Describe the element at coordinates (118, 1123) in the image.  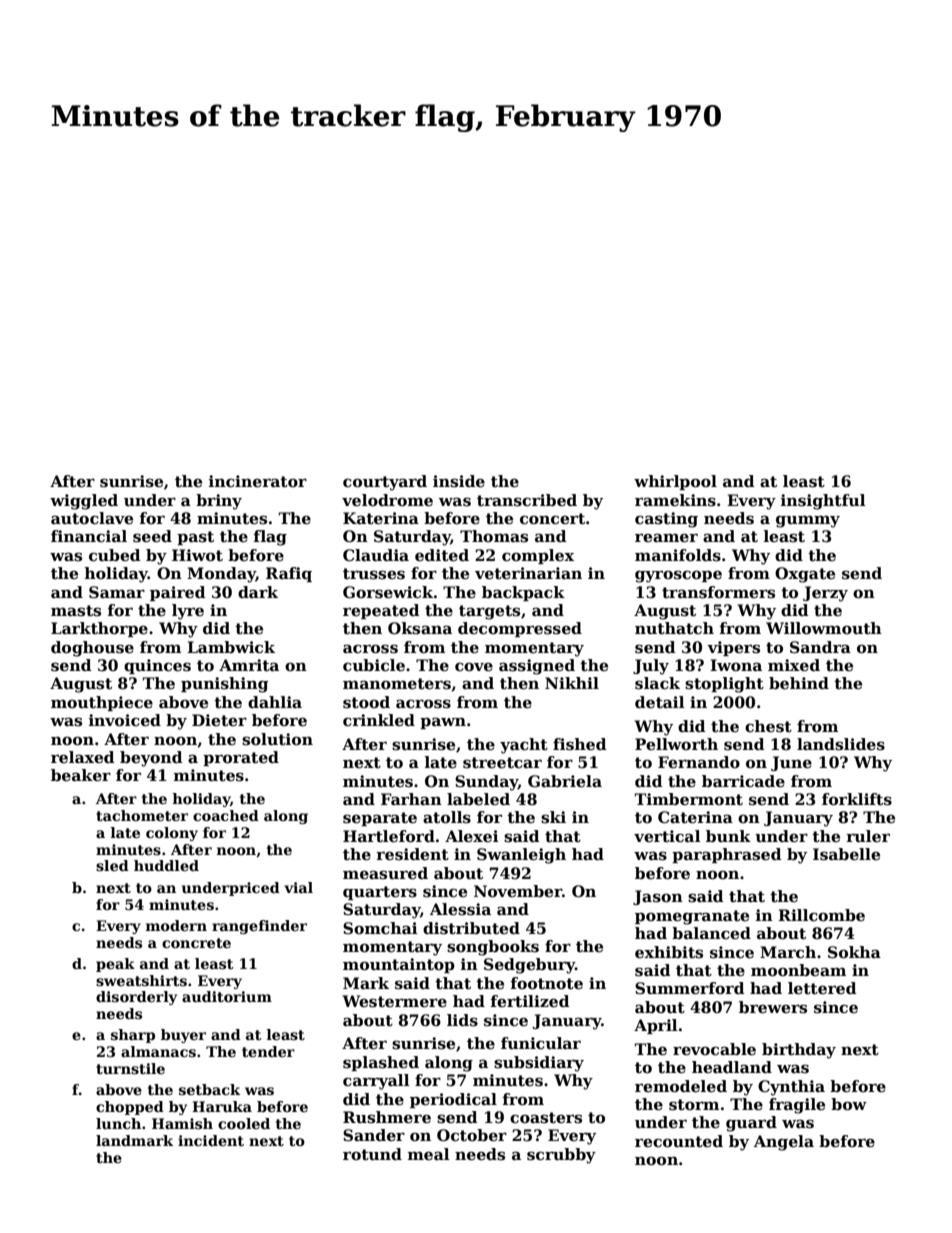
I see `lunch` at that location.
